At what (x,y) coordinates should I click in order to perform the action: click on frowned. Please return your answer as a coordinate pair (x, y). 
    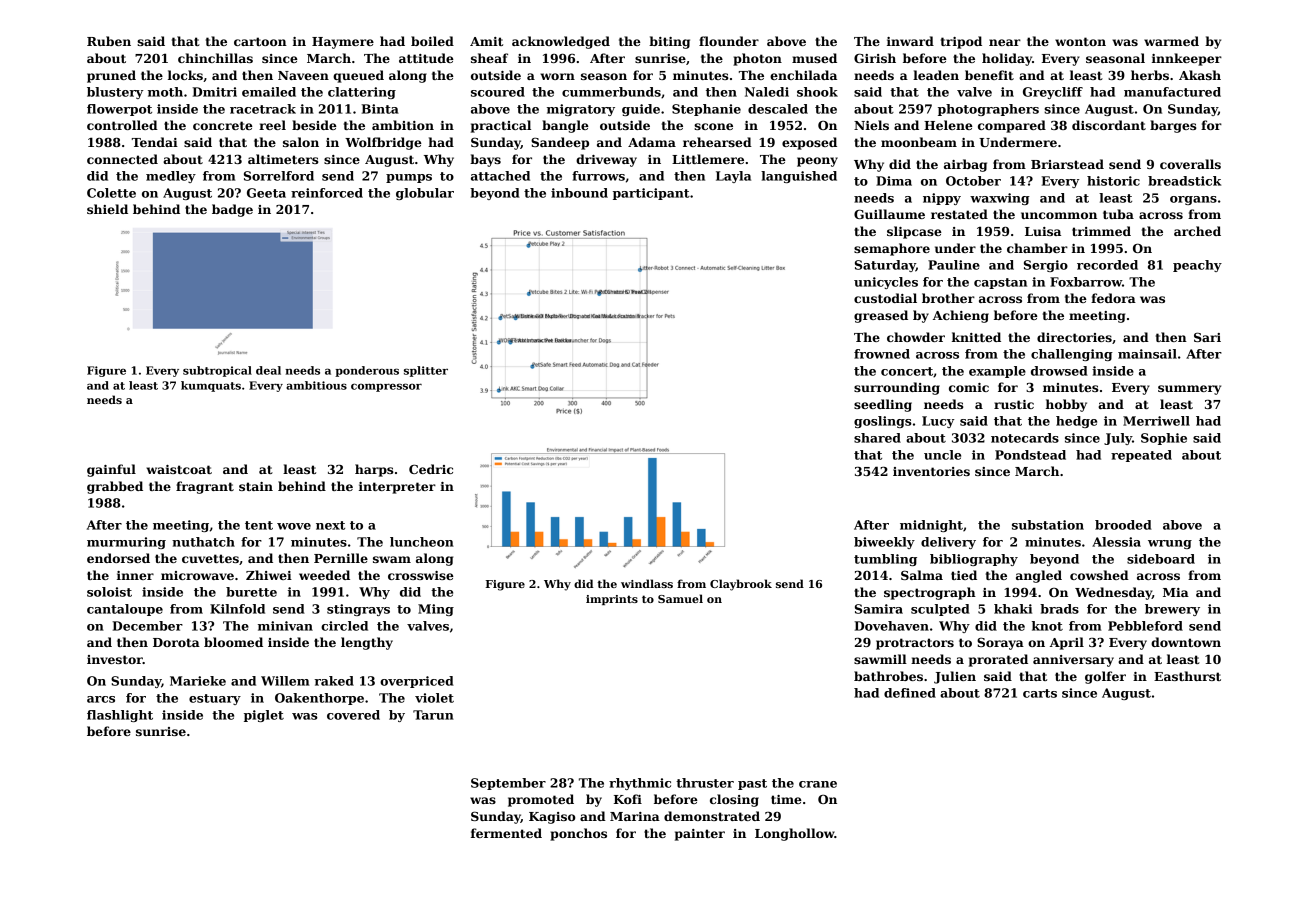
    Looking at the image, I should click on (882, 354).
